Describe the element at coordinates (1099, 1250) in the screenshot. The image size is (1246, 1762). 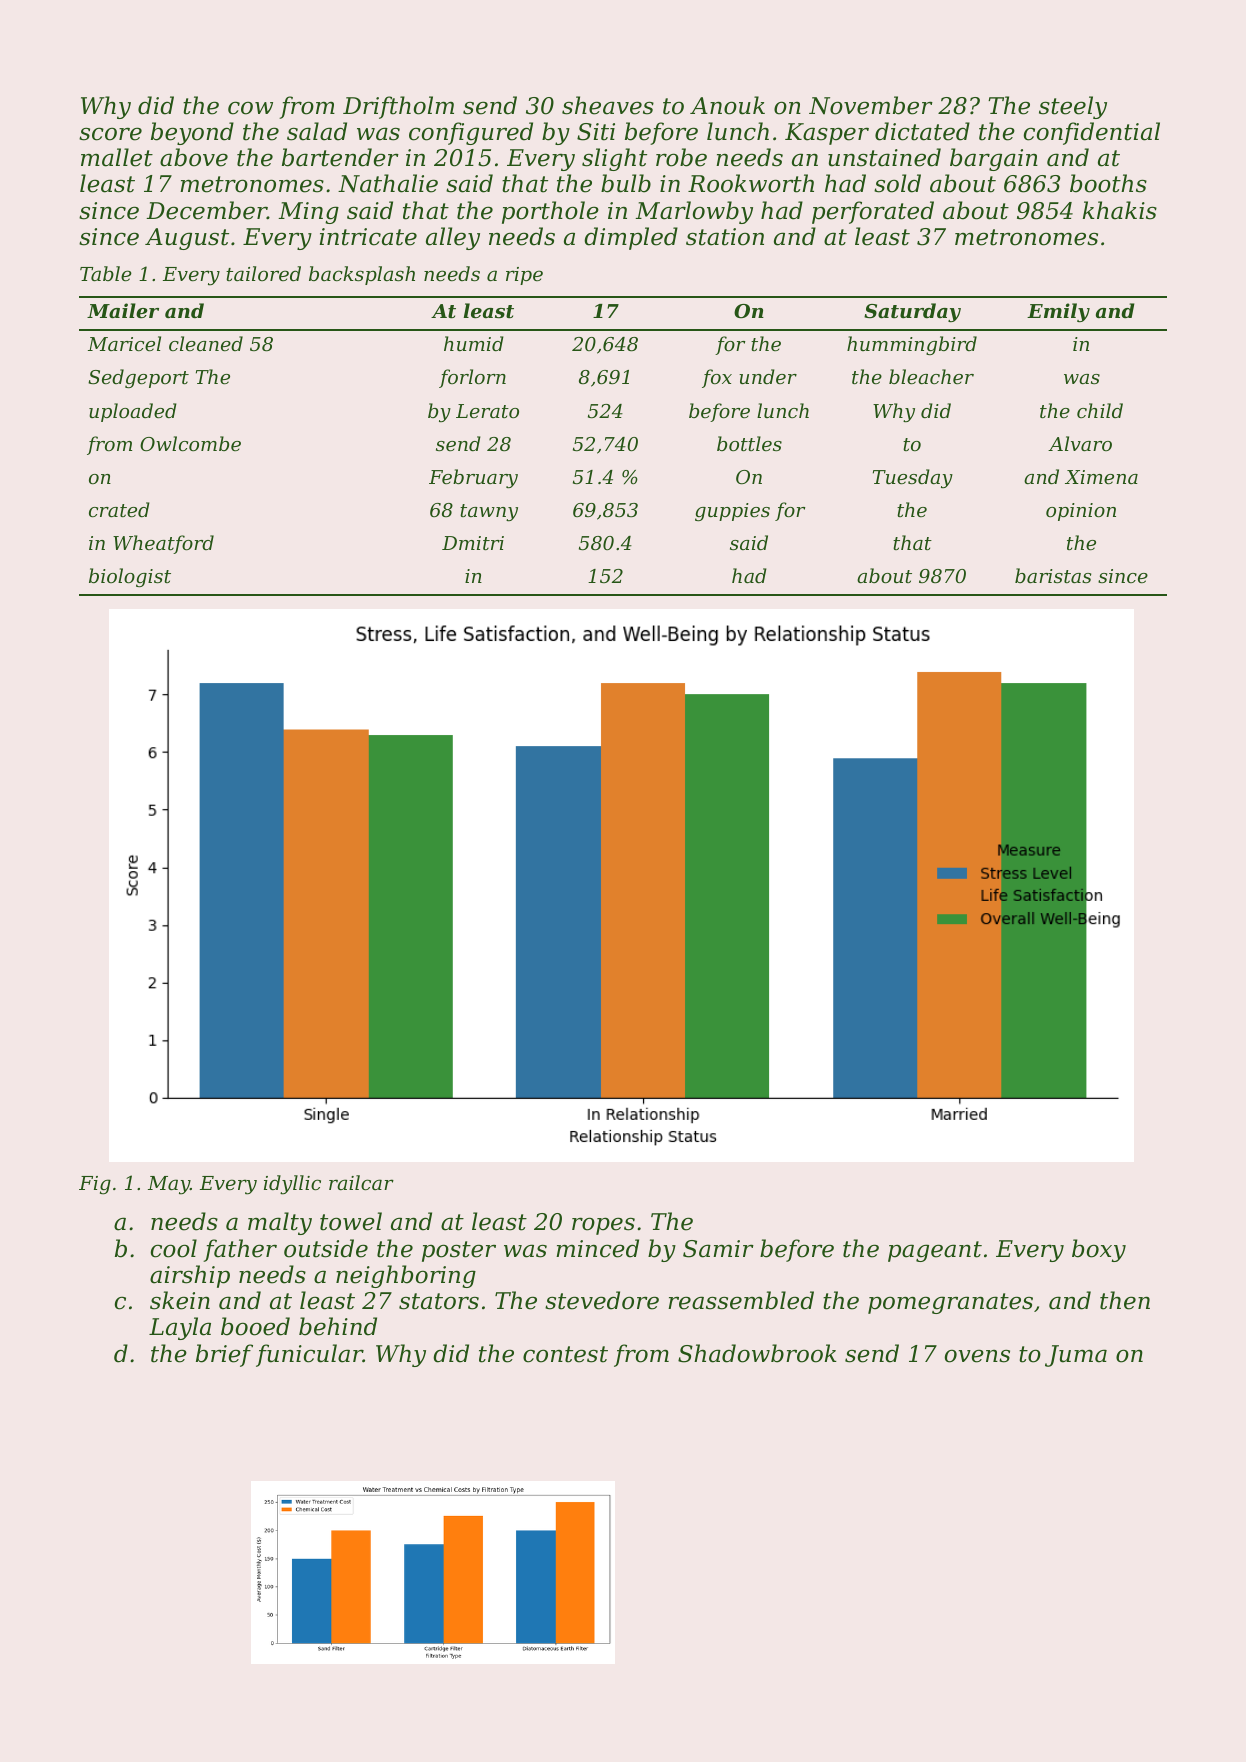
I see `boxy` at that location.
